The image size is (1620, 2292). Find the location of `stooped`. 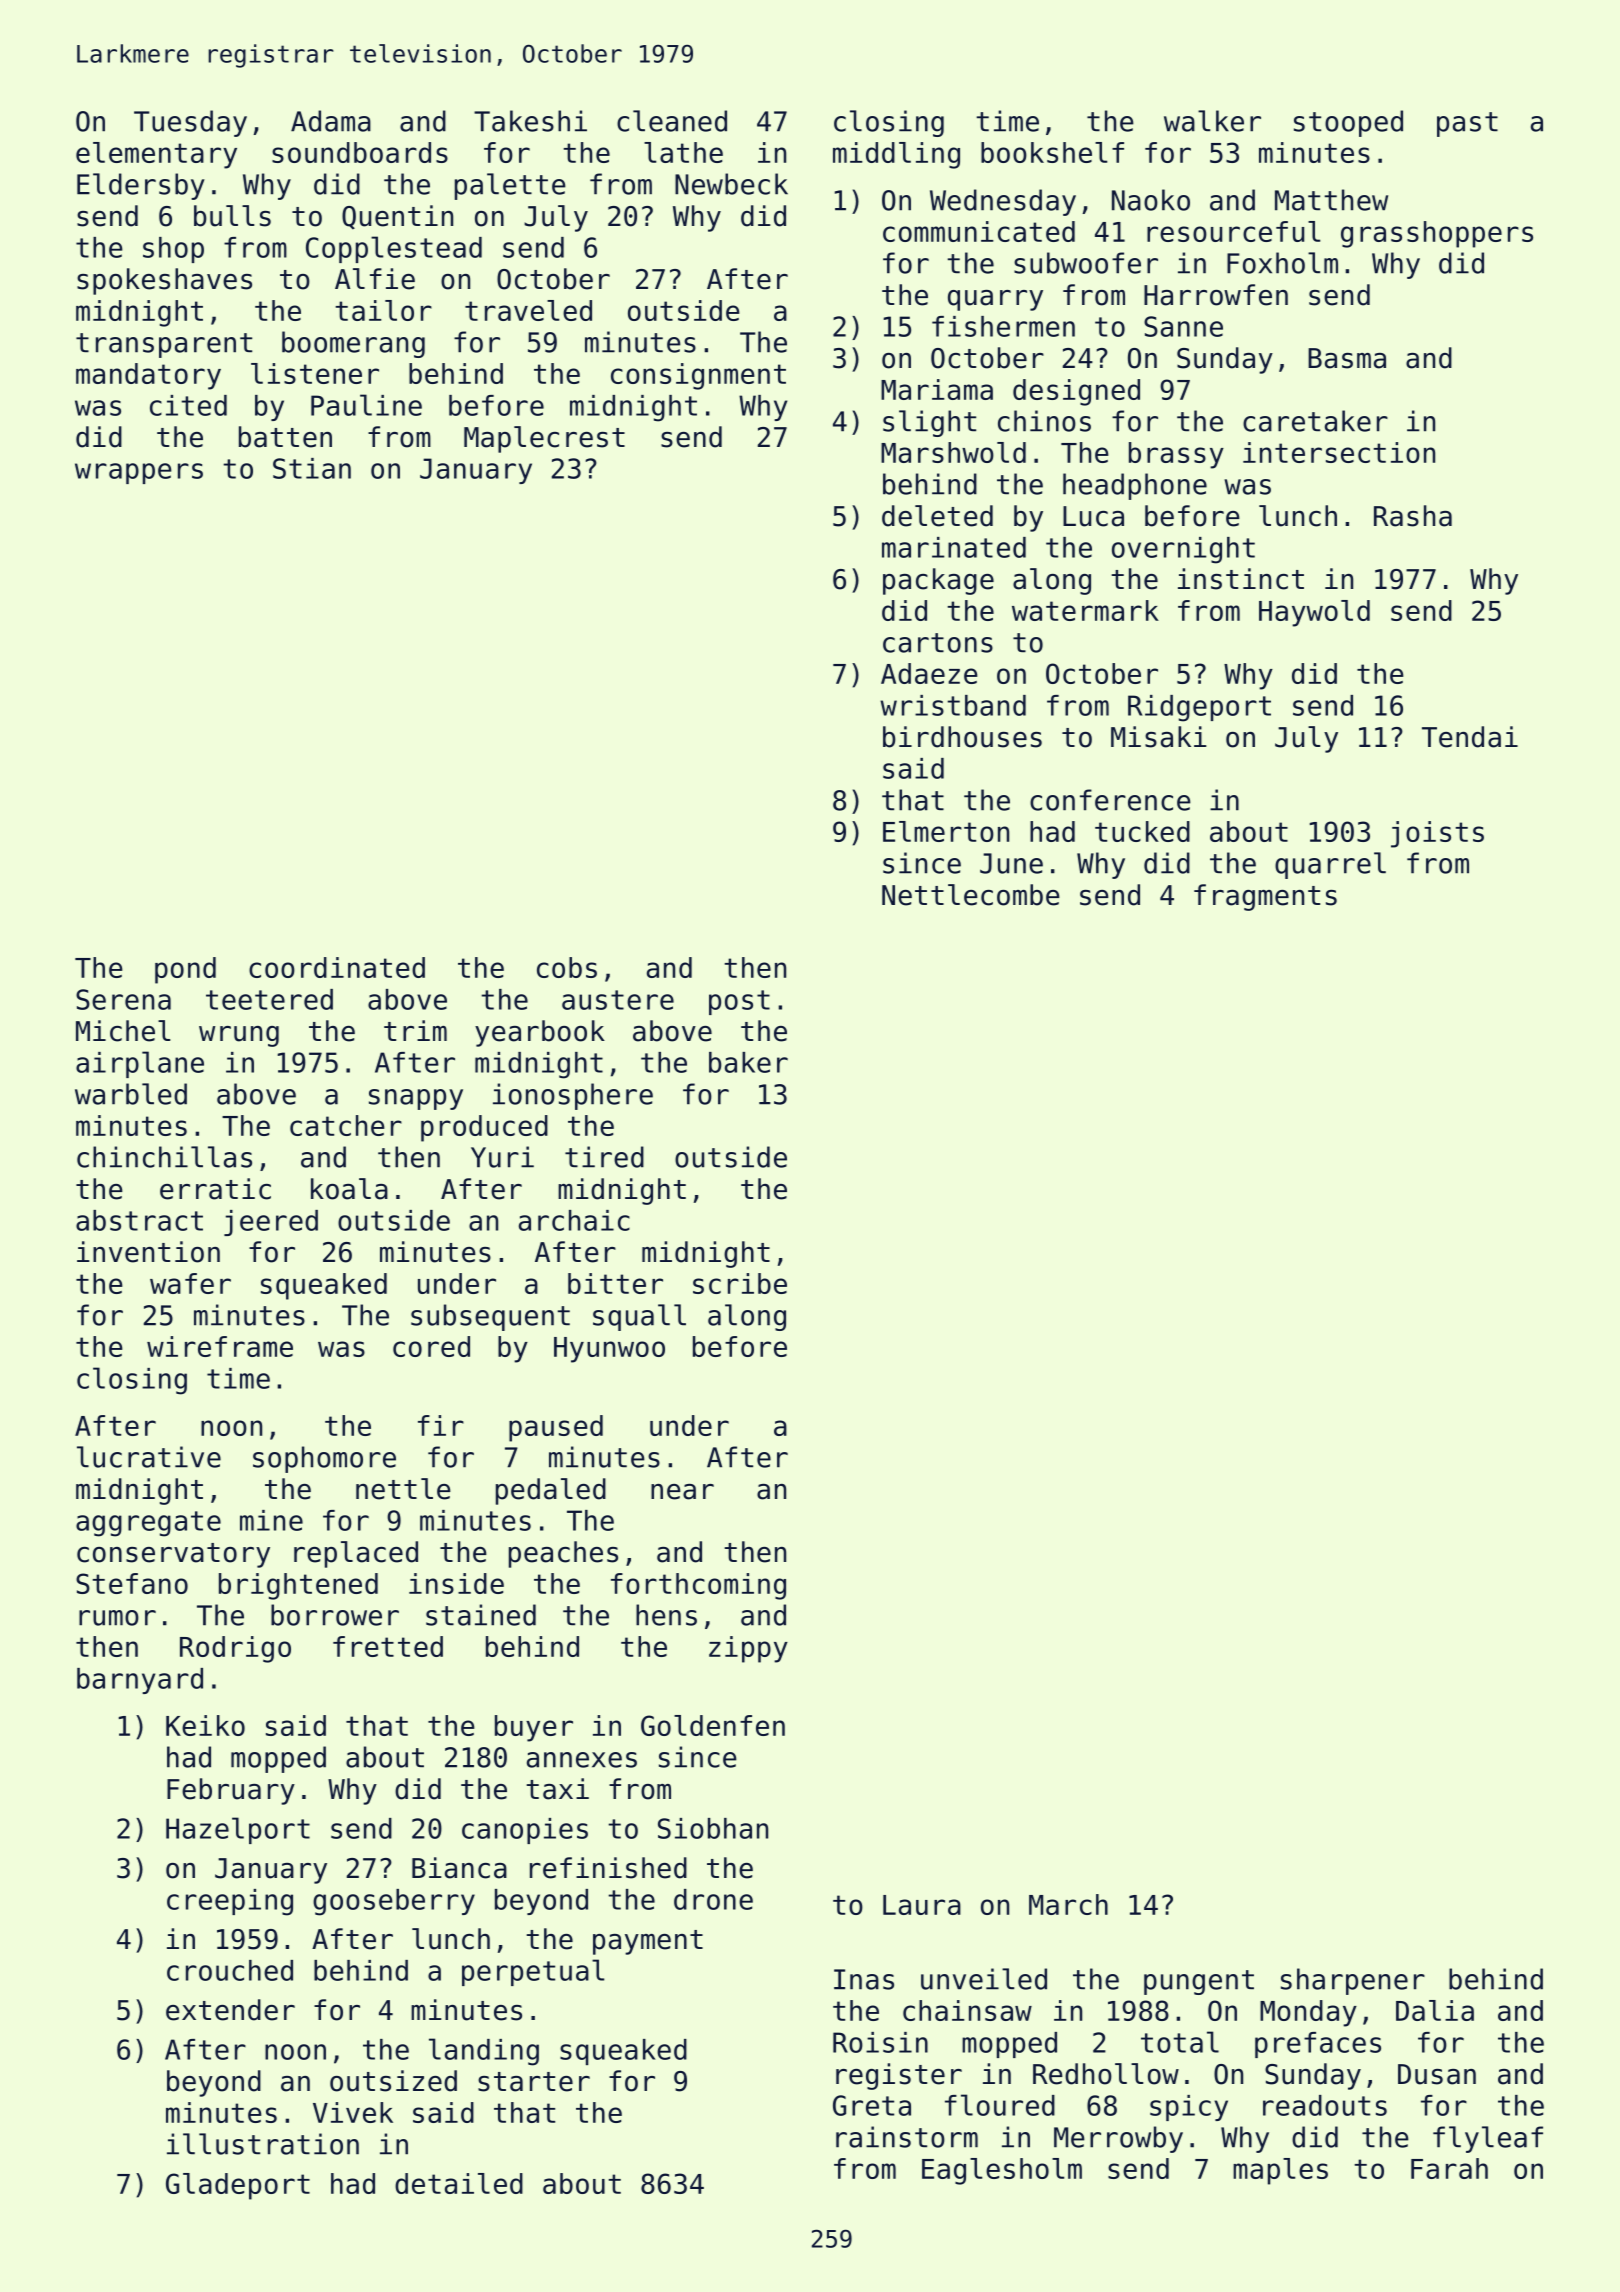

stooped is located at coordinates (1348, 123).
